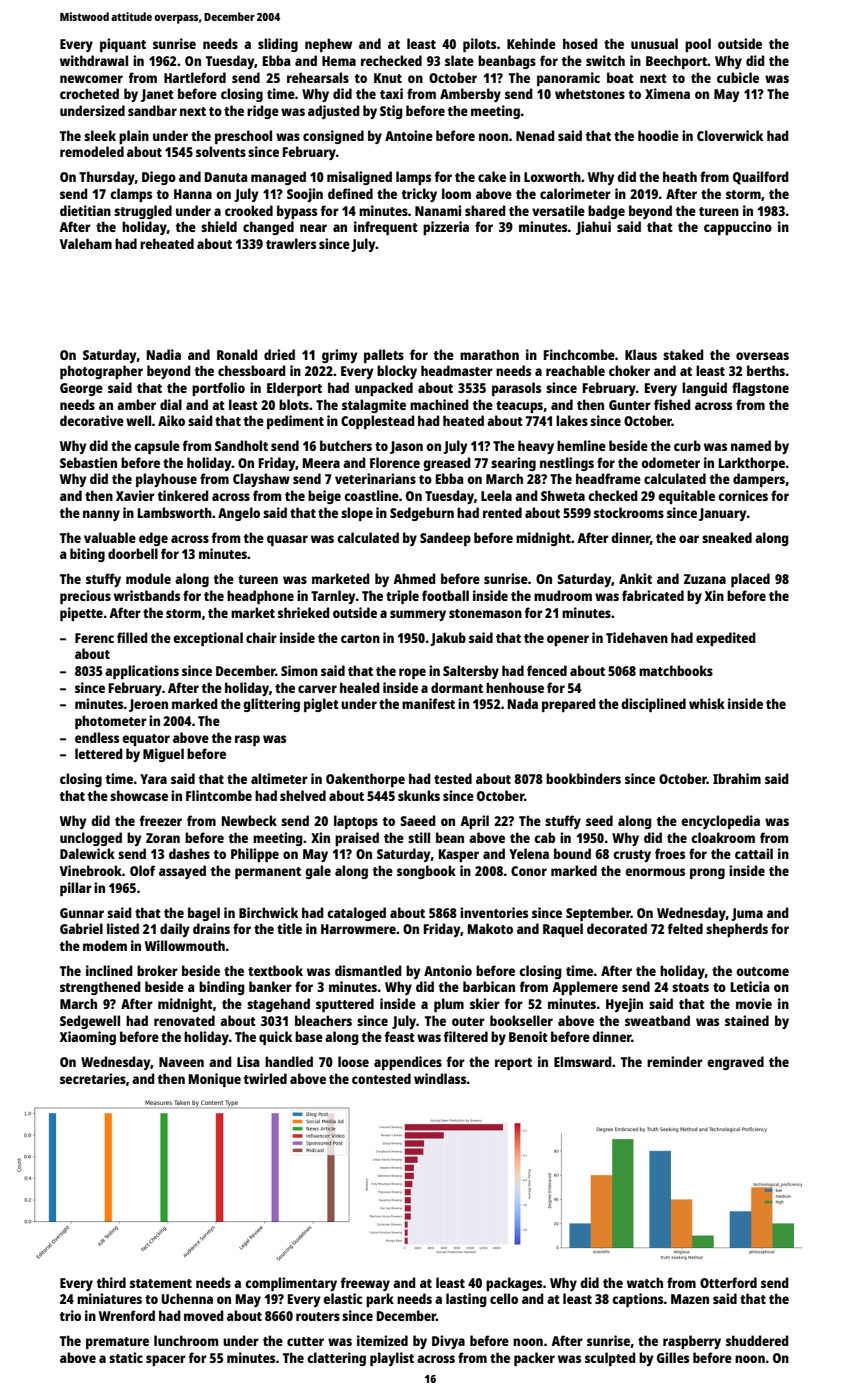 The width and height of the page is (849, 1400). Describe the element at coordinates (698, 45) in the page. I see `pool` at that location.
